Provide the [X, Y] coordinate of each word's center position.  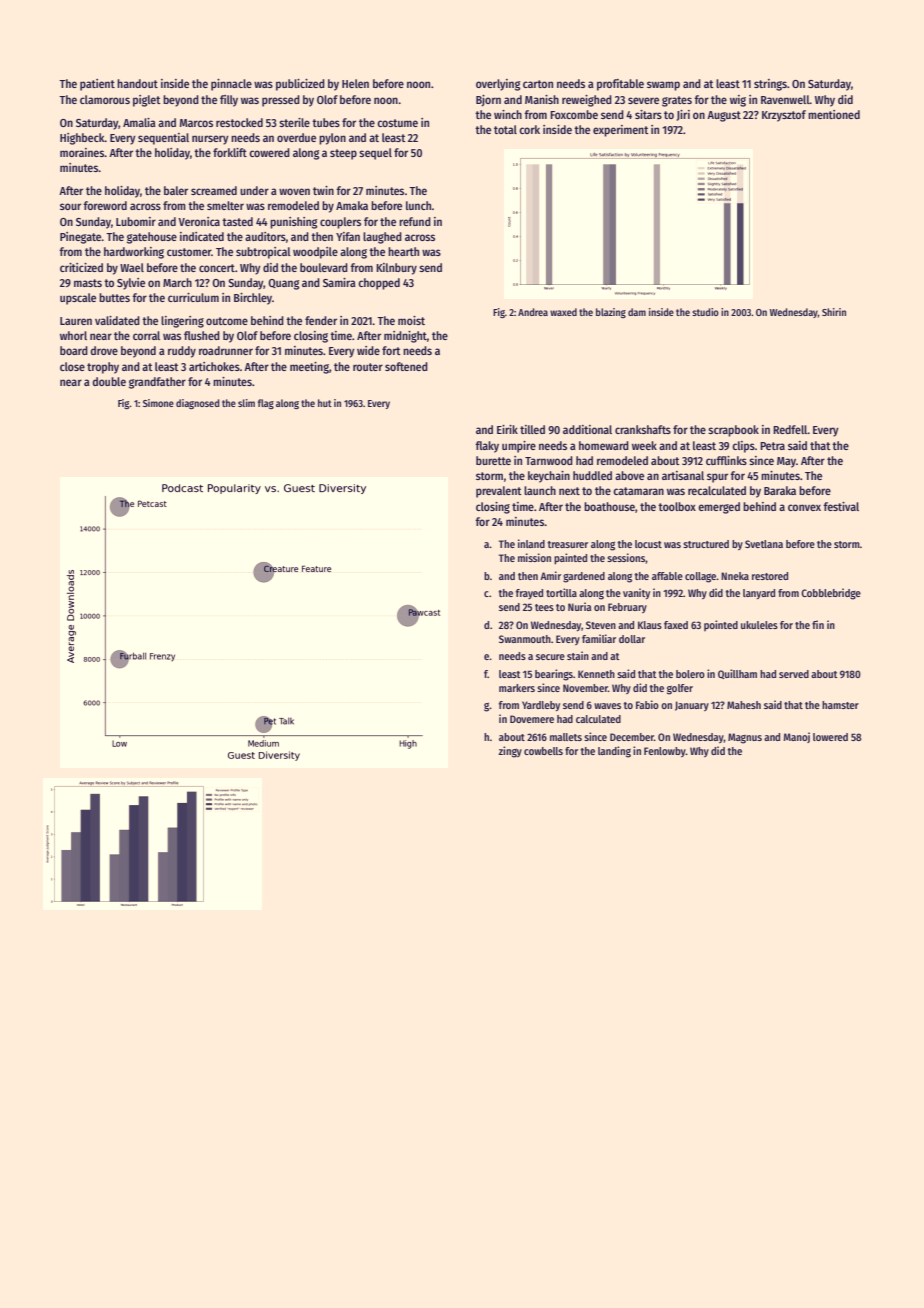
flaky [487, 447]
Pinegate [81, 238]
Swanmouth [525, 639]
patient [97, 85]
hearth [403, 251]
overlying [498, 85]
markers [517, 688]
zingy [510, 752]
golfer [680, 689]
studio [705, 312]
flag [266, 404]
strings [770, 85]
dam [637, 312]
